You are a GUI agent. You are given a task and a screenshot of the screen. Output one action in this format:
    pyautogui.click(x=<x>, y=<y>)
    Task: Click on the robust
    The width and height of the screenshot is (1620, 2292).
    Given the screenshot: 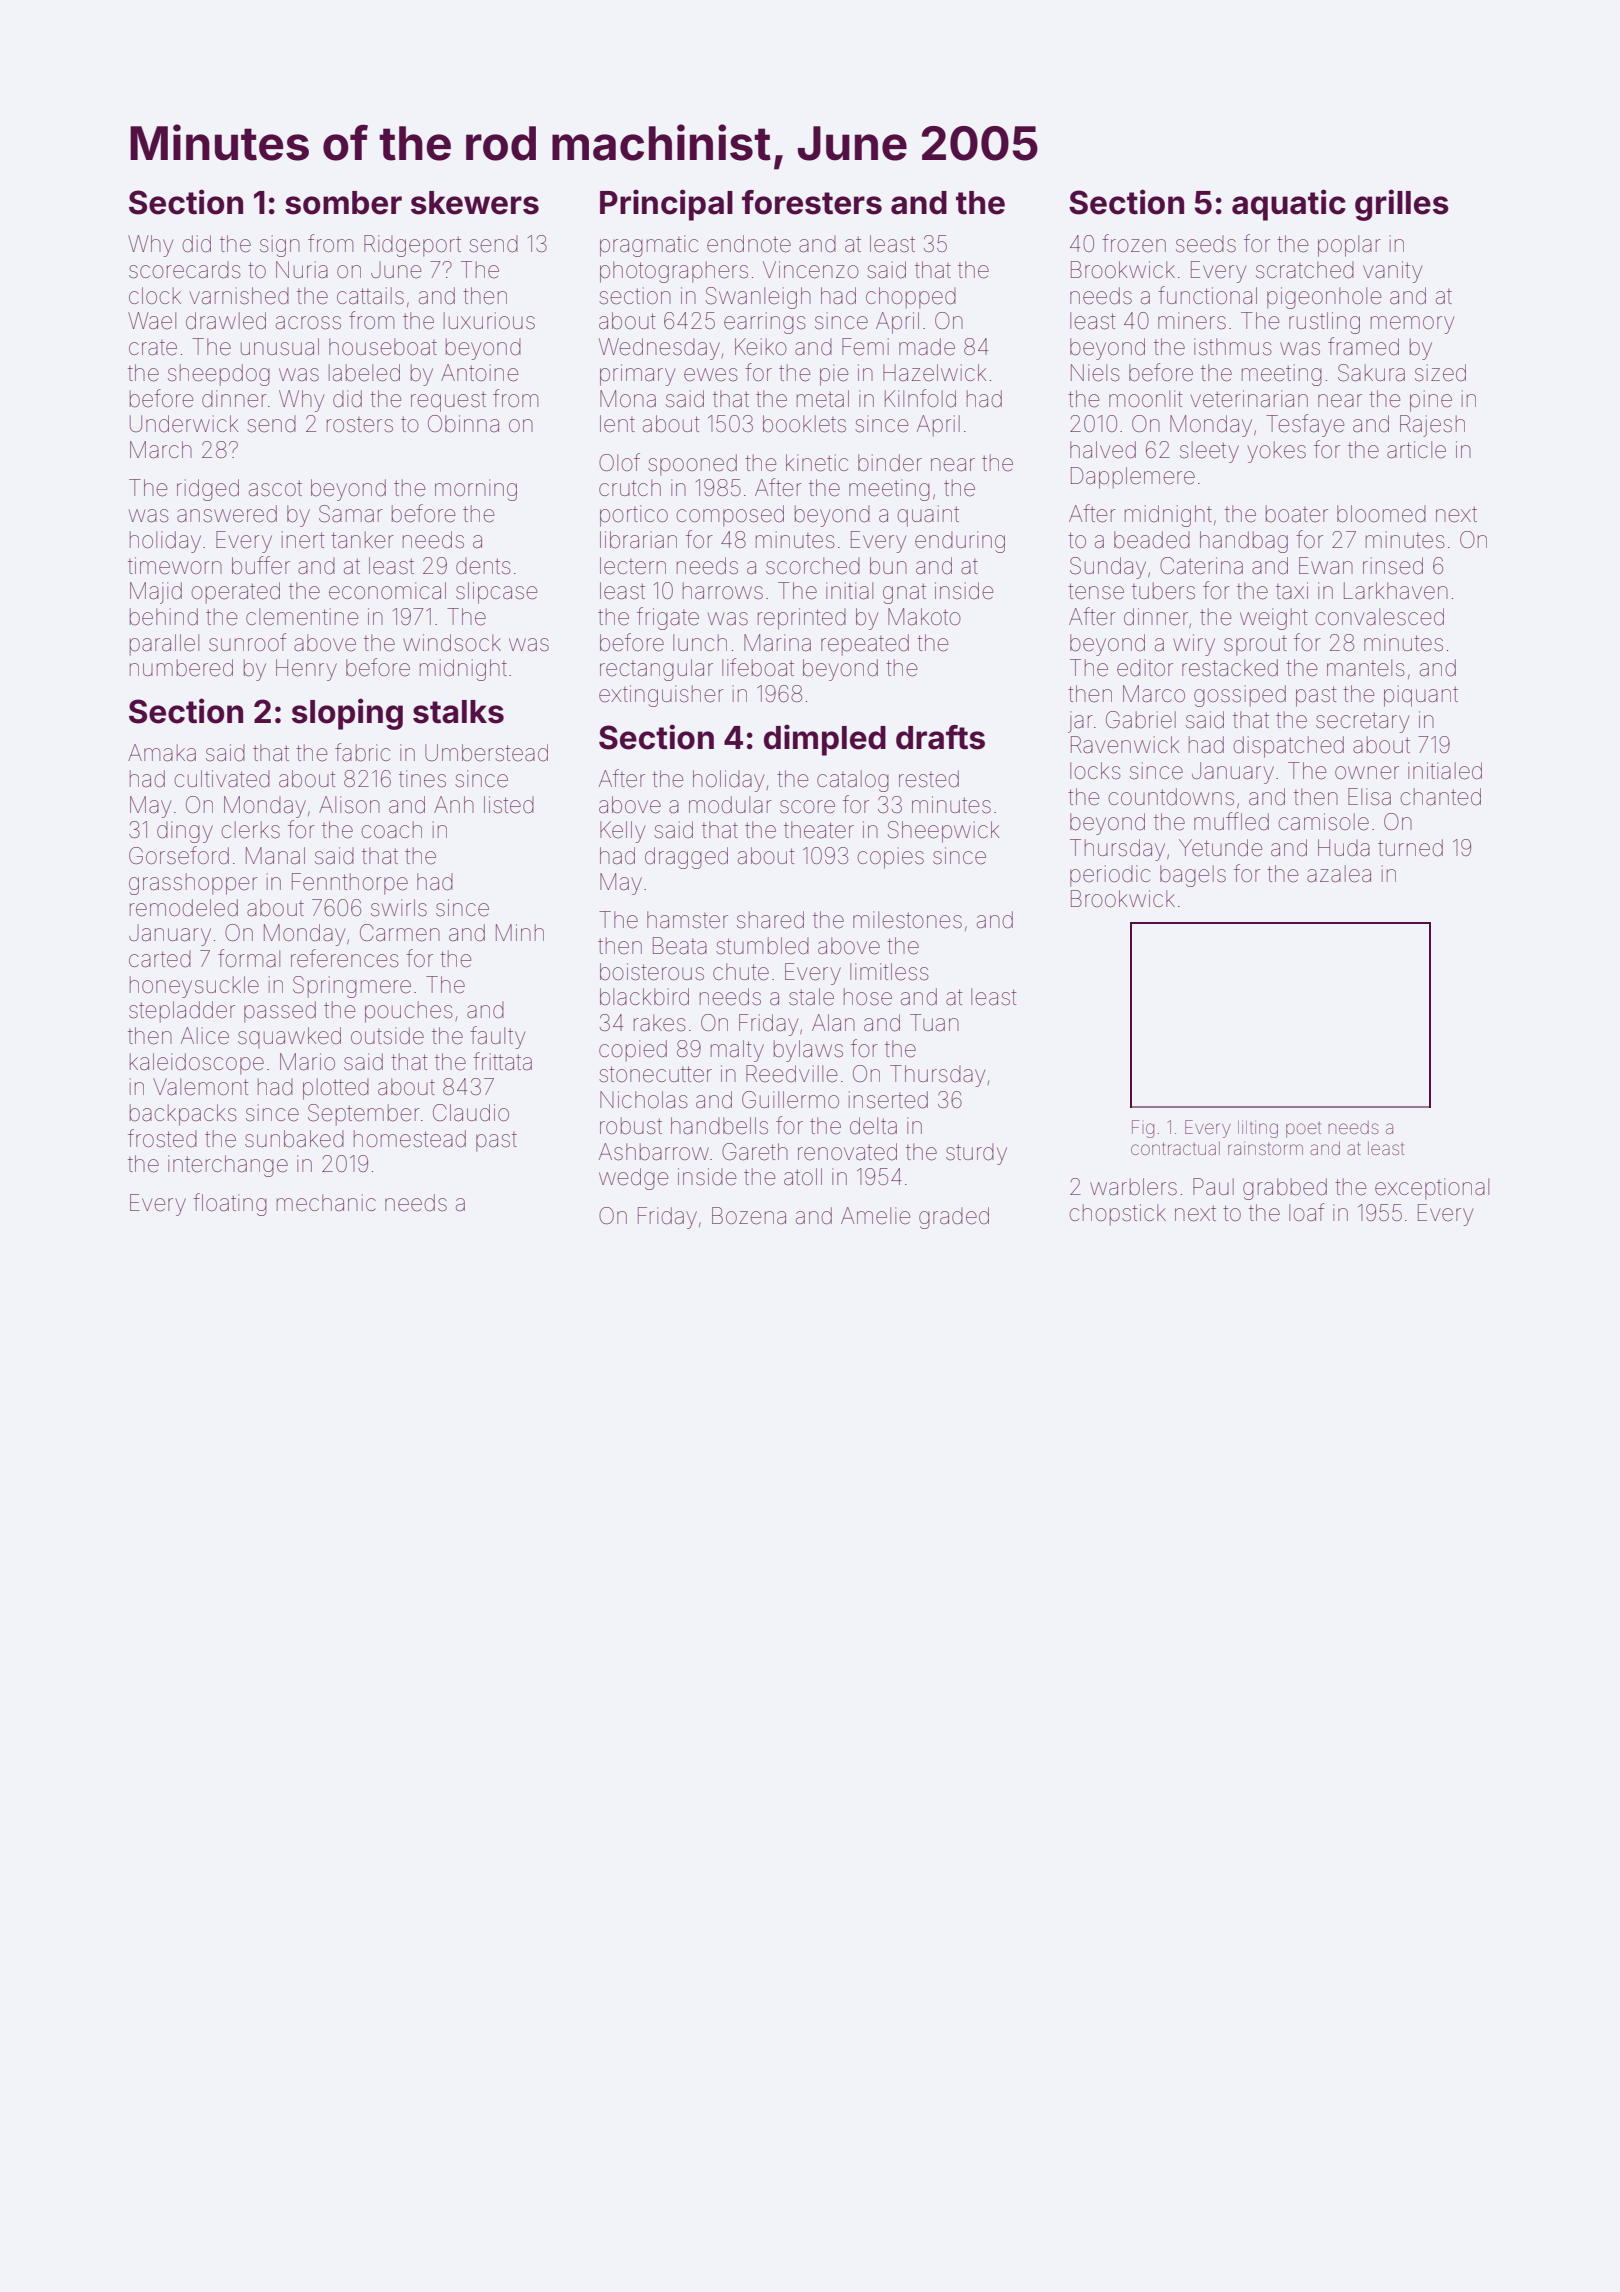 What is the action you would take?
    pyautogui.click(x=631, y=1126)
